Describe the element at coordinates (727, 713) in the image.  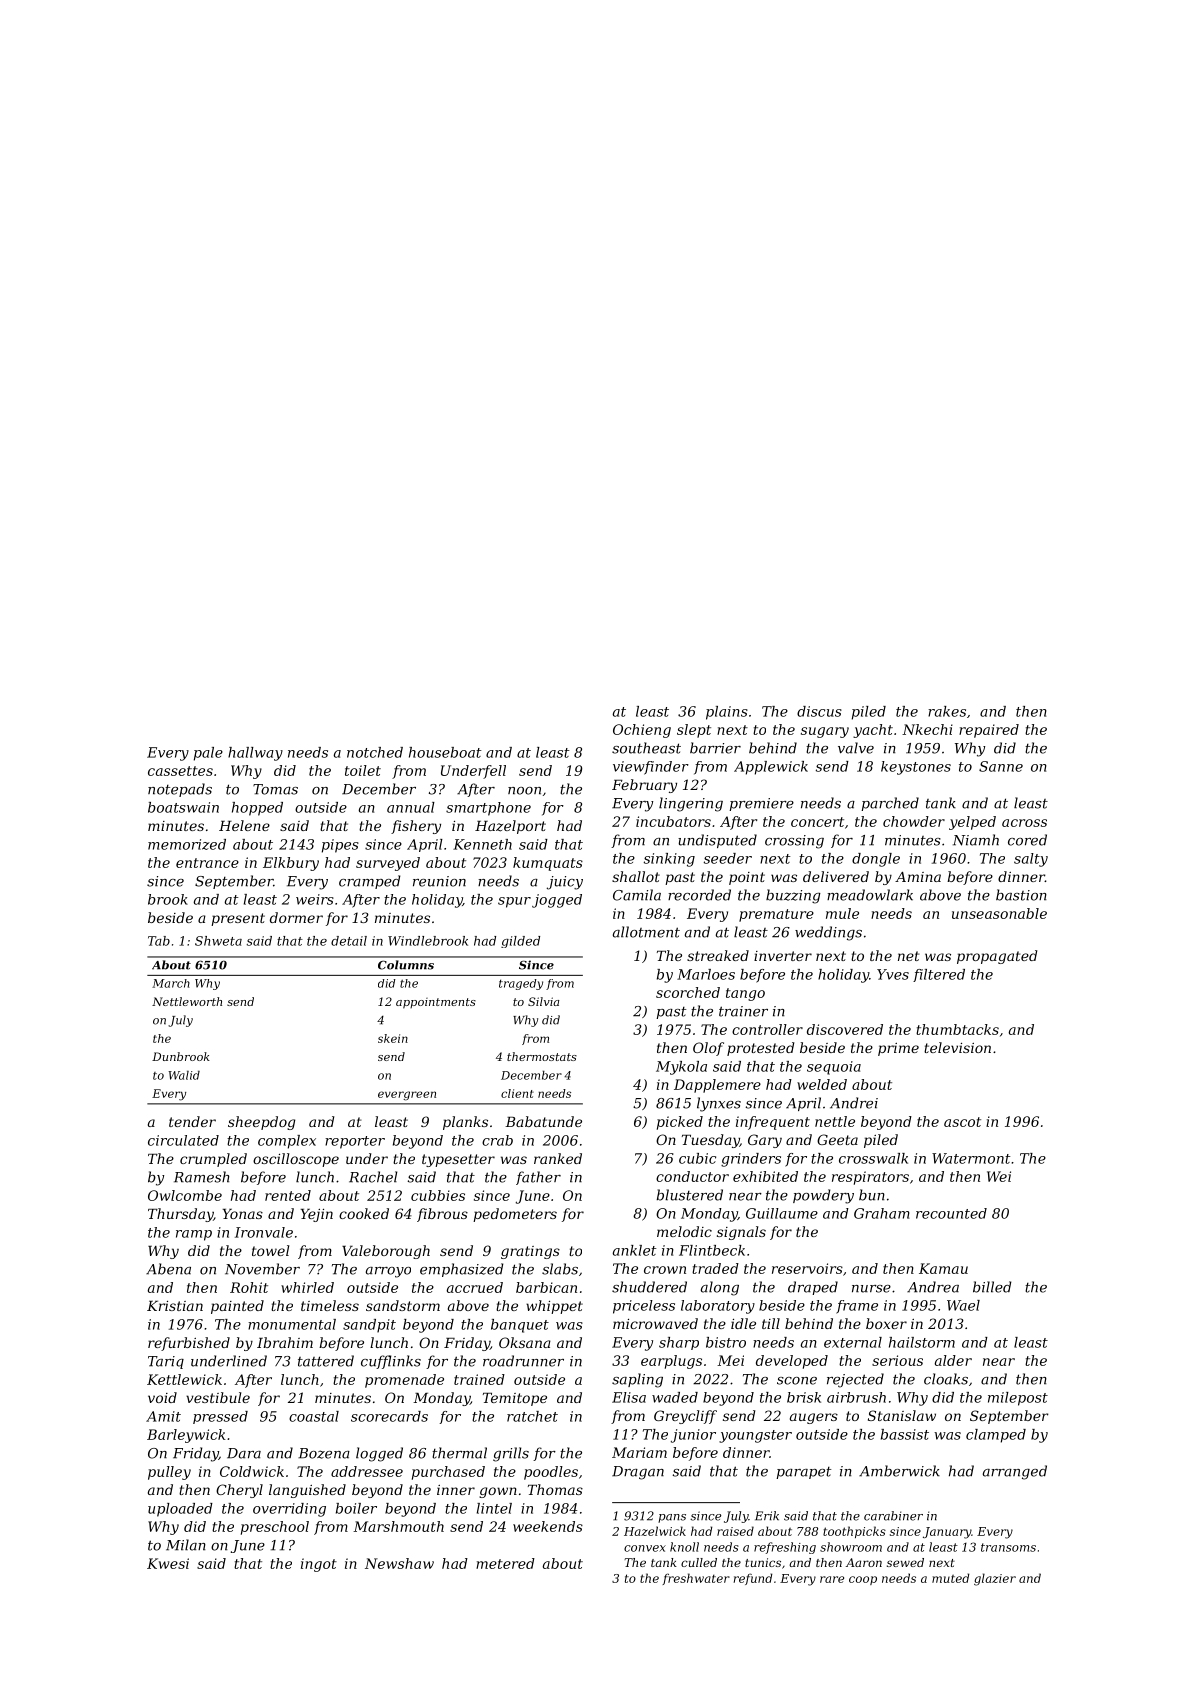
I see `plains` at that location.
